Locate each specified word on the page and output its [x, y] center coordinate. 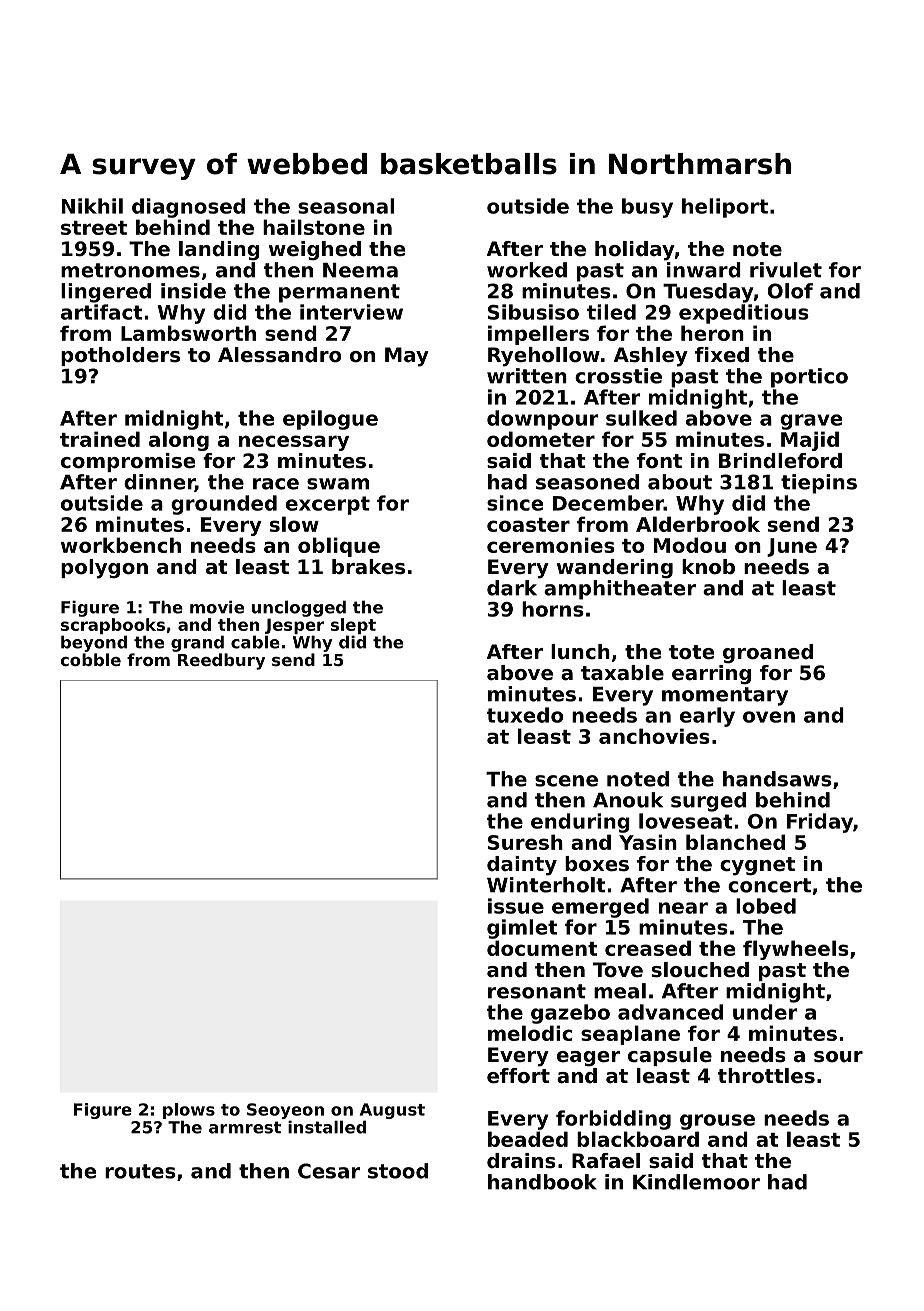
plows [189, 1111]
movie [217, 607]
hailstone [314, 227]
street [94, 228]
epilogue [330, 420]
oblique [339, 547]
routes [140, 1171]
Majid [810, 441]
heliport [725, 208]
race [276, 484]
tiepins [819, 484]
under [765, 1012]
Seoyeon [285, 1111]
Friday [820, 823]
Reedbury [221, 661]
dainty [522, 866]
